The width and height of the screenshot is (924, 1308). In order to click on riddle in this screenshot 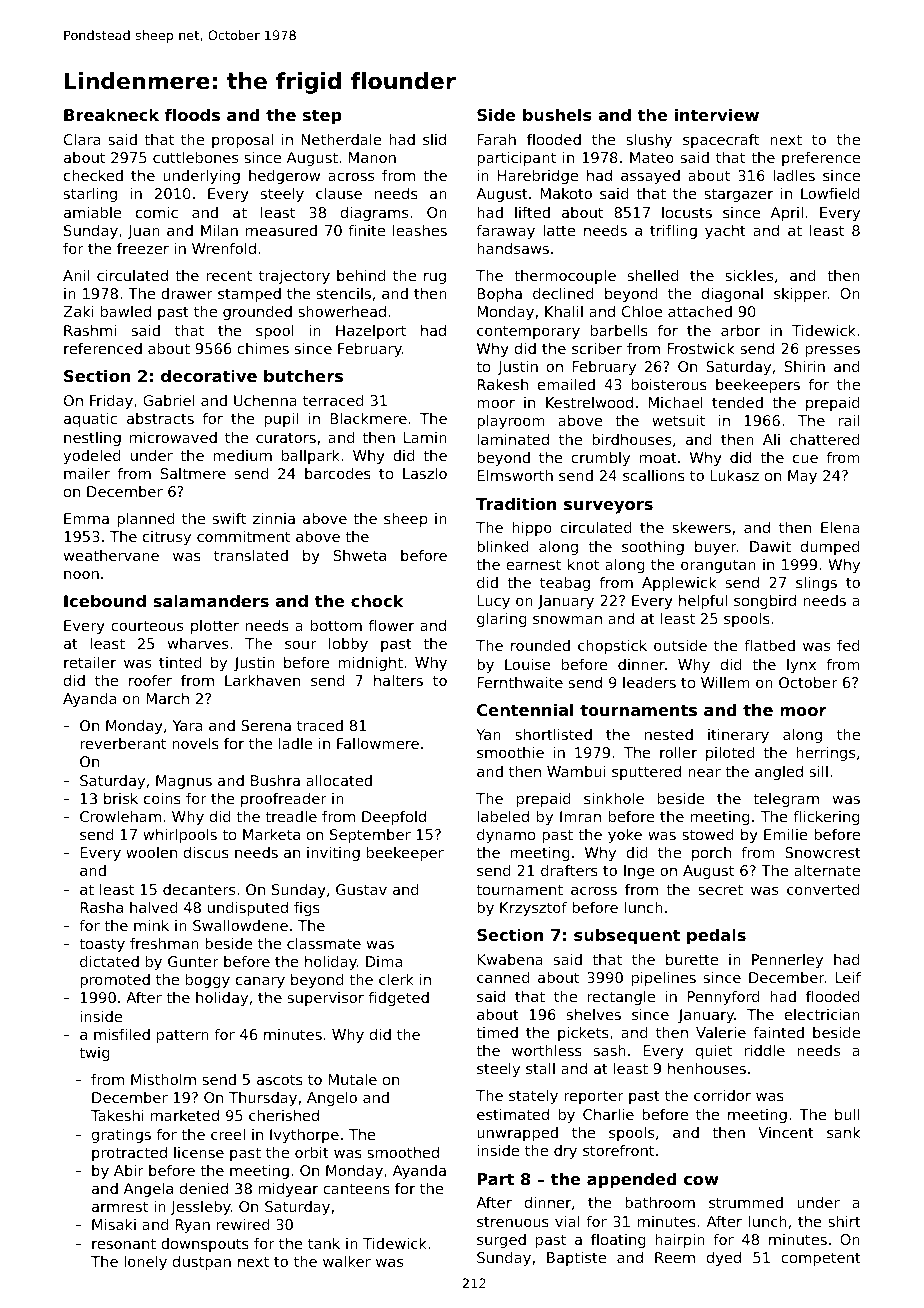, I will do `click(765, 1050)`.
